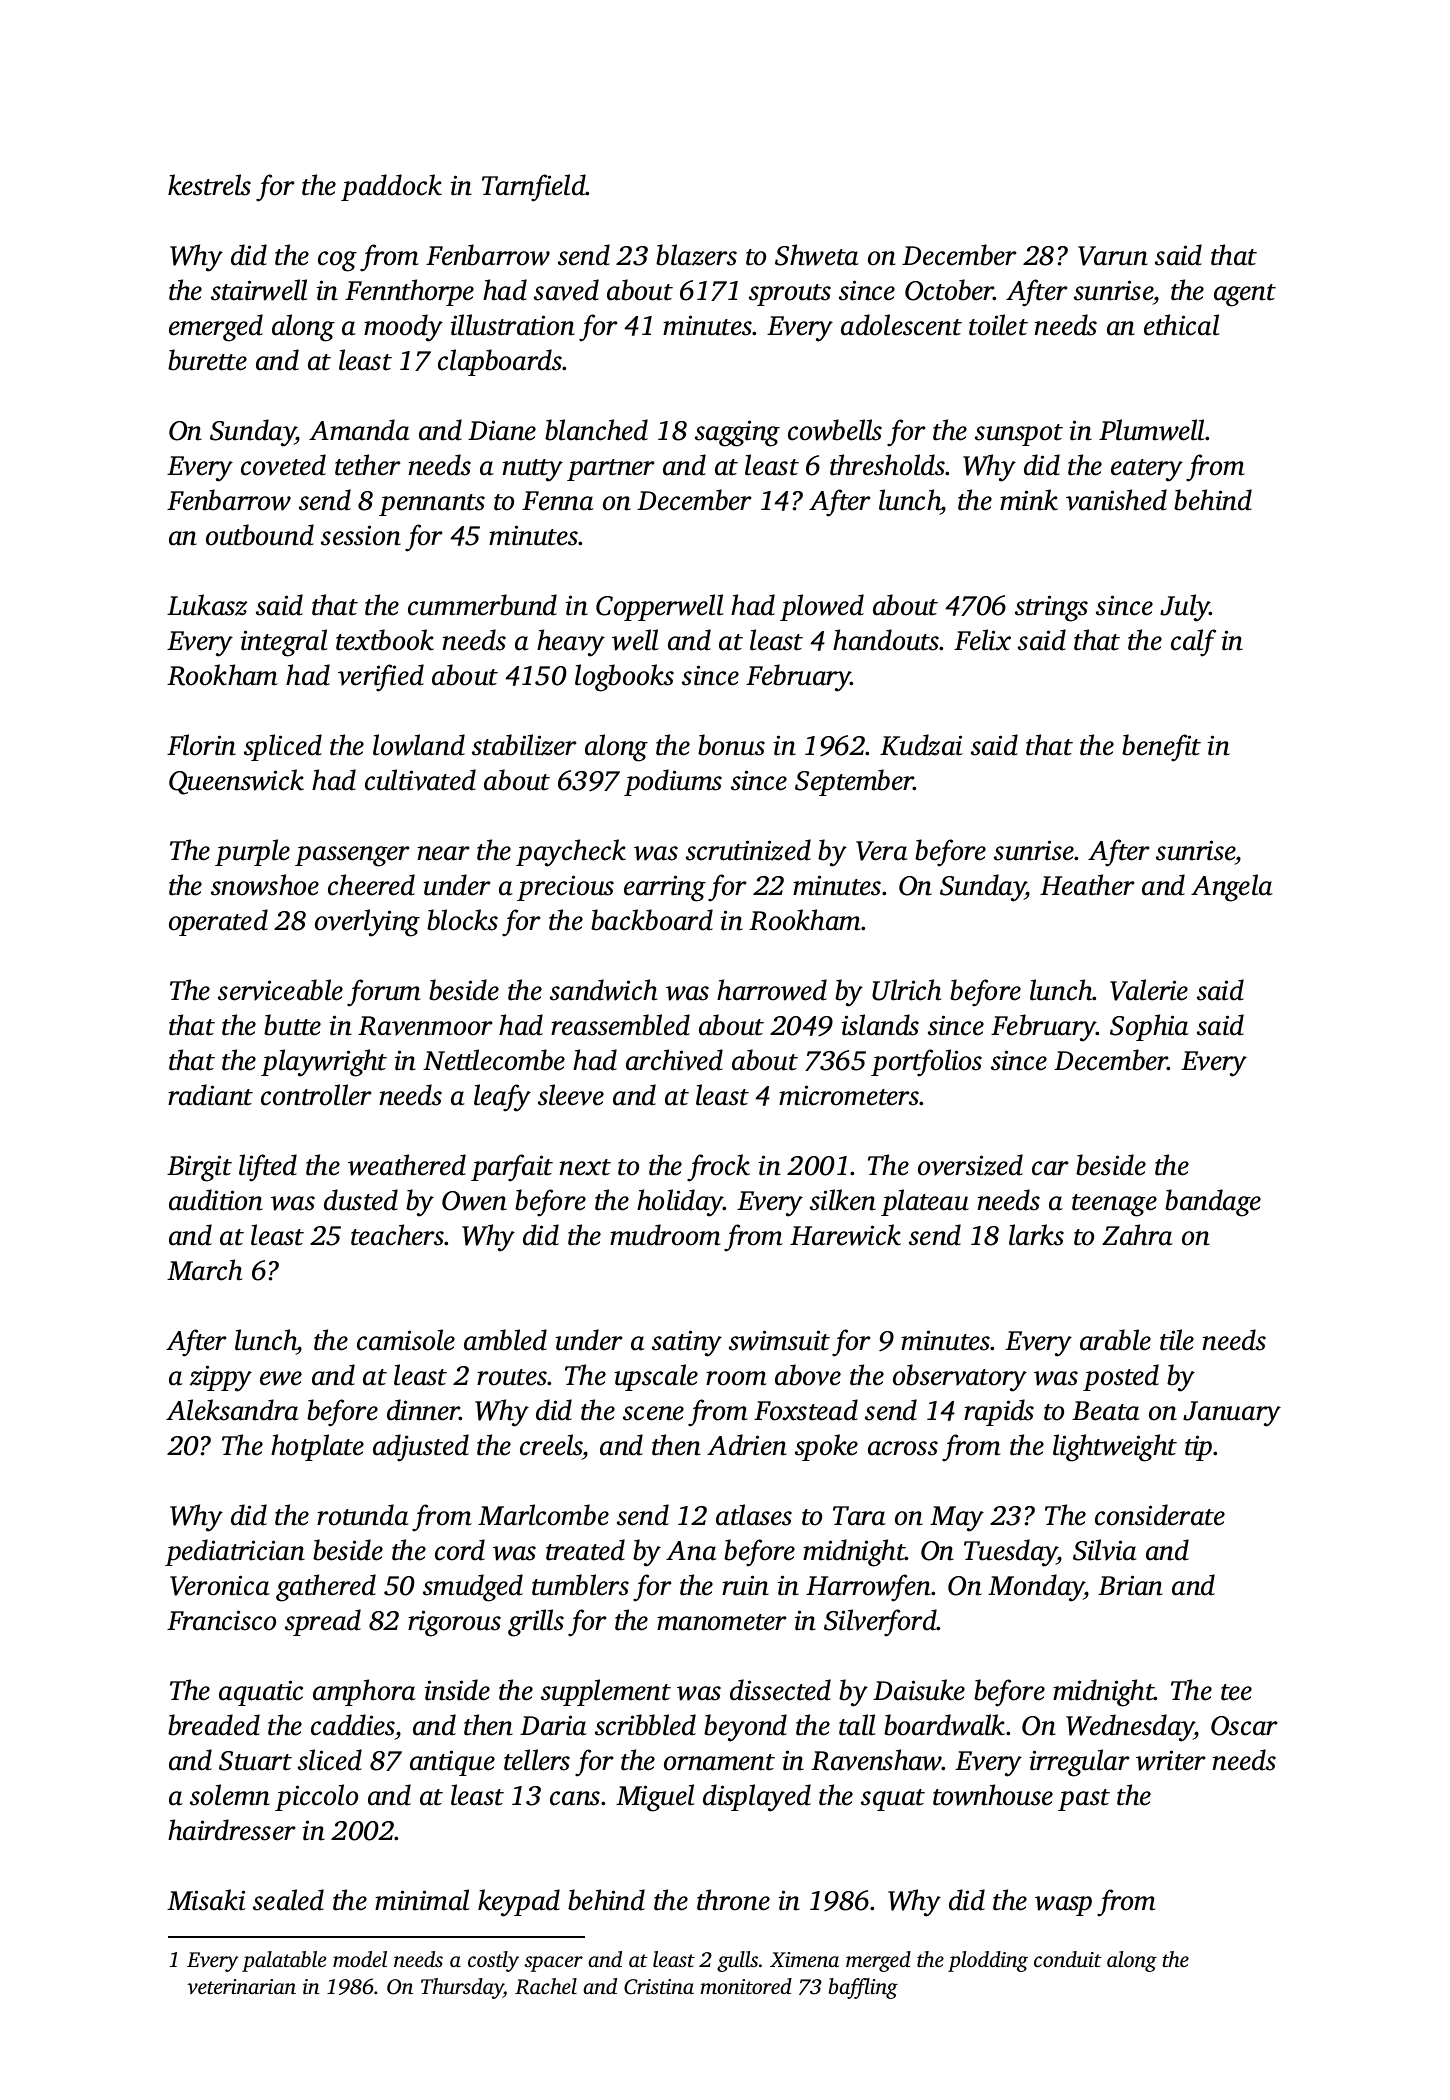 This image has height=2100, width=1450. What do you see at coordinates (817, 255) in the image?
I see `Shweta` at bounding box center [817, 255].
